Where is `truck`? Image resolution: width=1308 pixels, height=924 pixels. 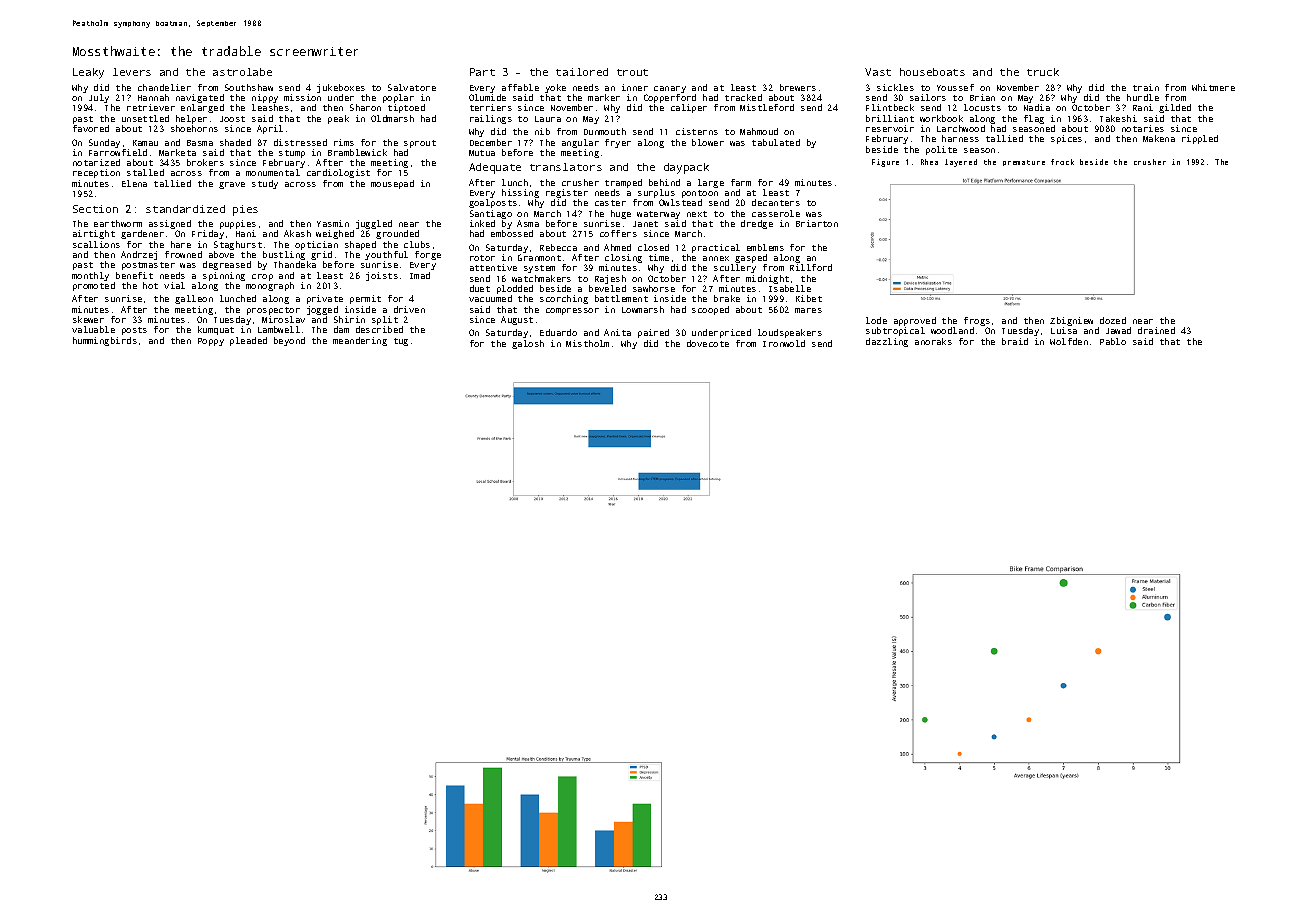
truck is located at coordinates (1043, 72).
